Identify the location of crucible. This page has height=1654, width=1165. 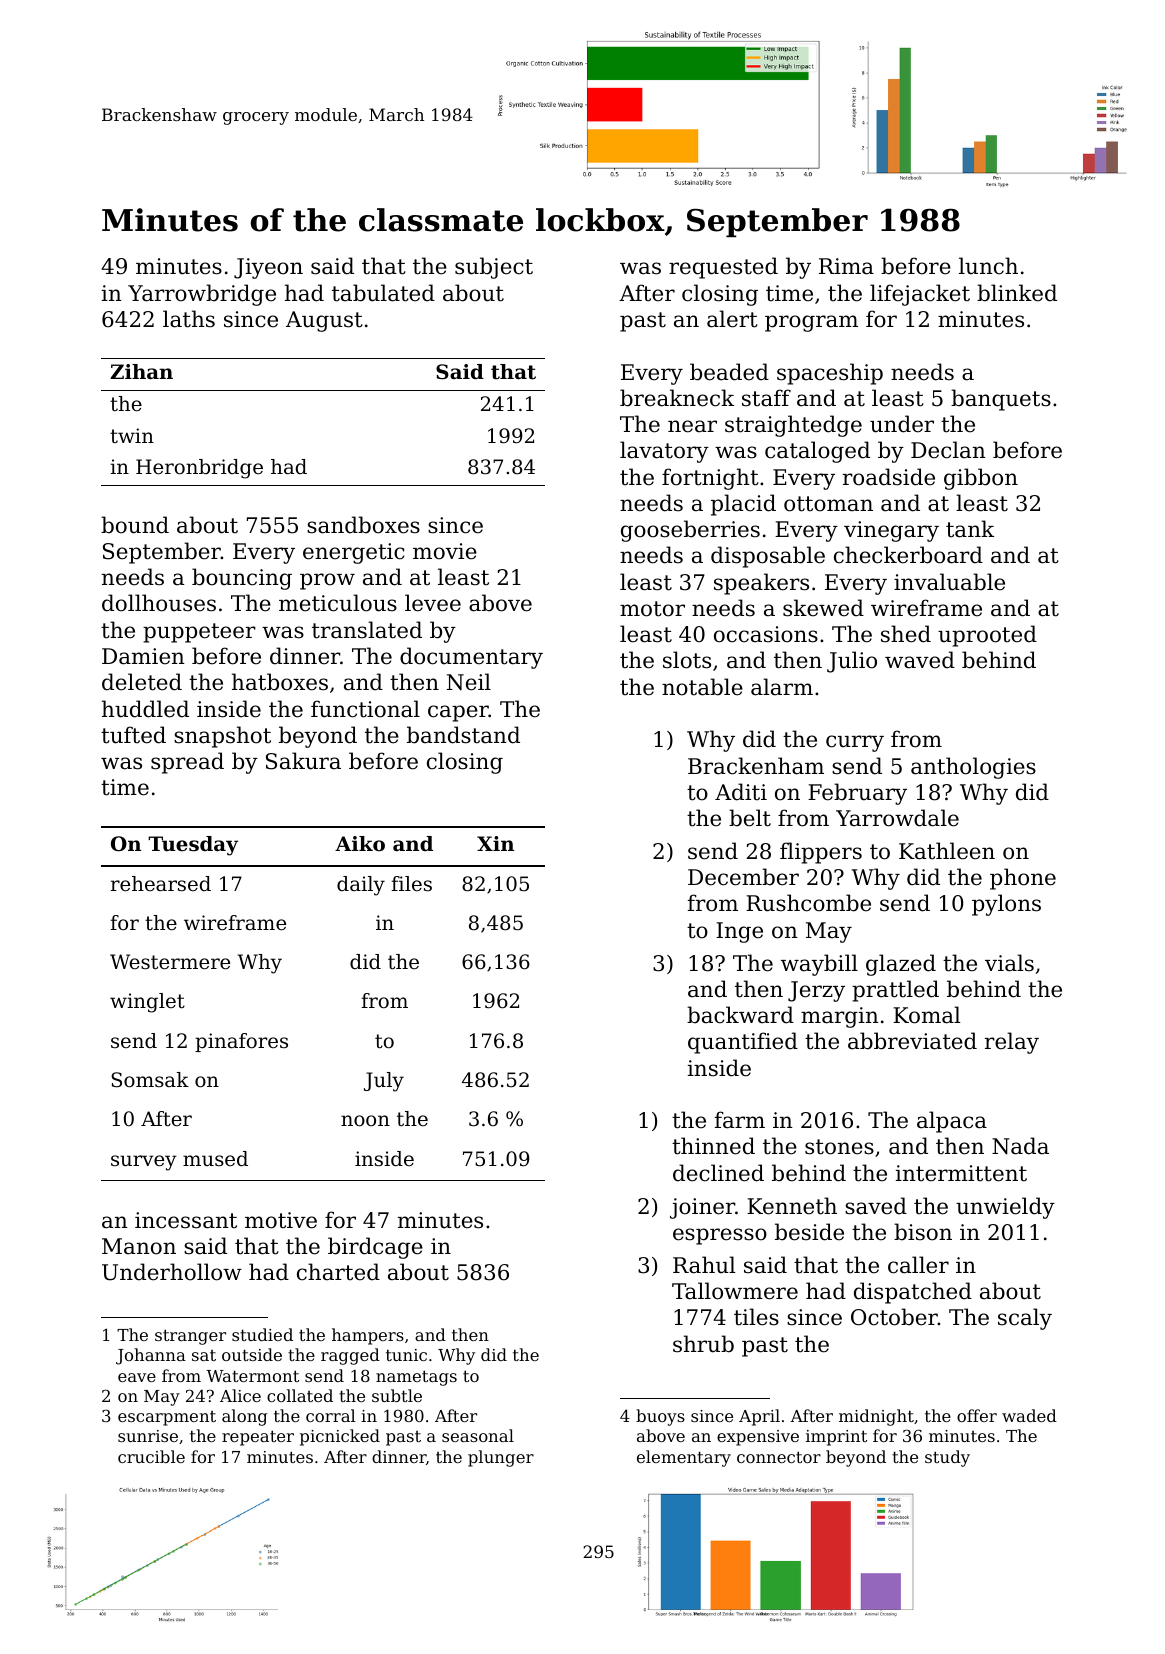
(151, 1456).
